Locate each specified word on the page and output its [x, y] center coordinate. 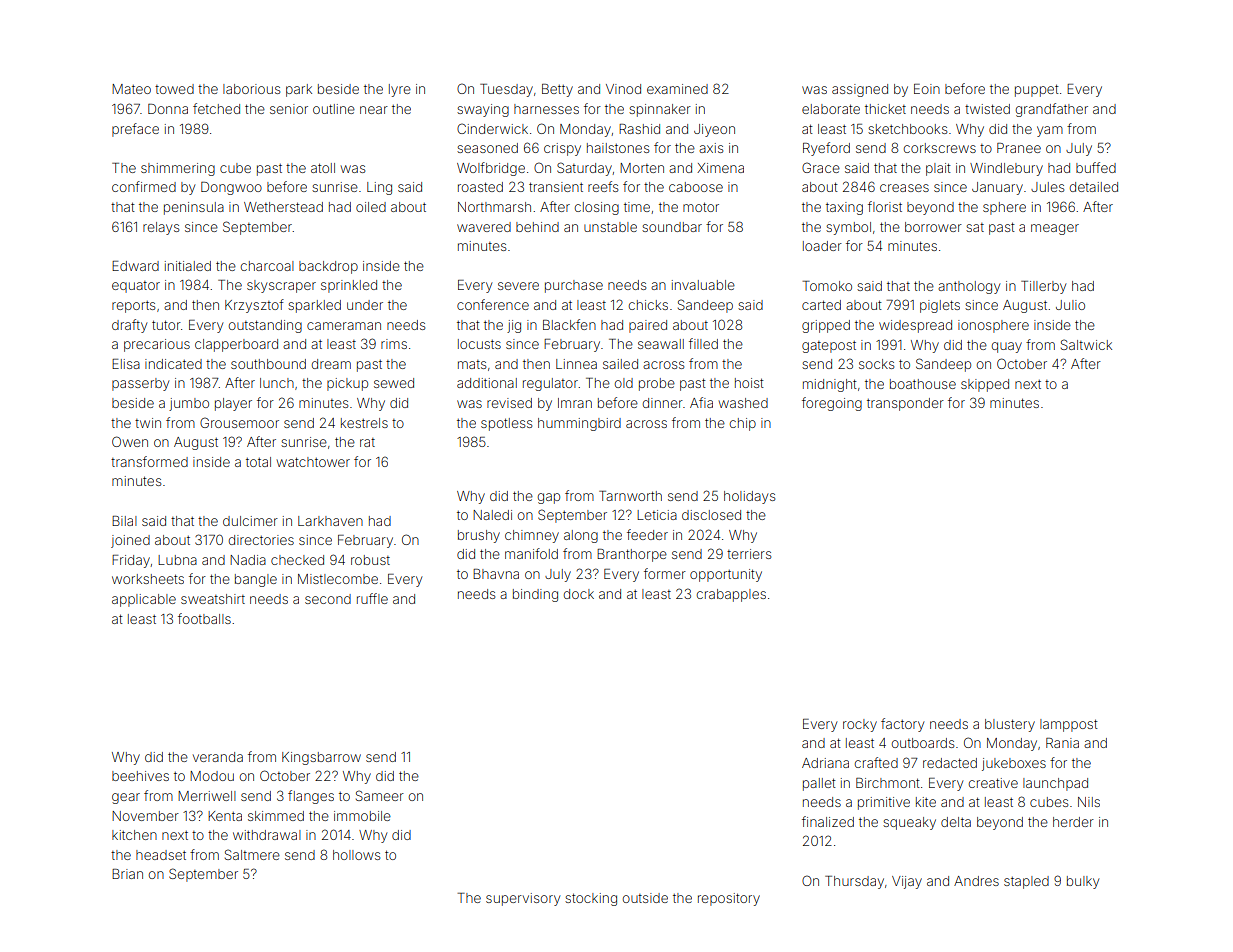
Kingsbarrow [321, 758]
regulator [550, 384]
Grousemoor [239, 422]
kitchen [134, 835]
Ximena [720, 168]
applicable [144, 600]
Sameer [380, 795]
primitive [884, 803]
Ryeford [826, 149]
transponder [905, 404]
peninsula [194, 208]
